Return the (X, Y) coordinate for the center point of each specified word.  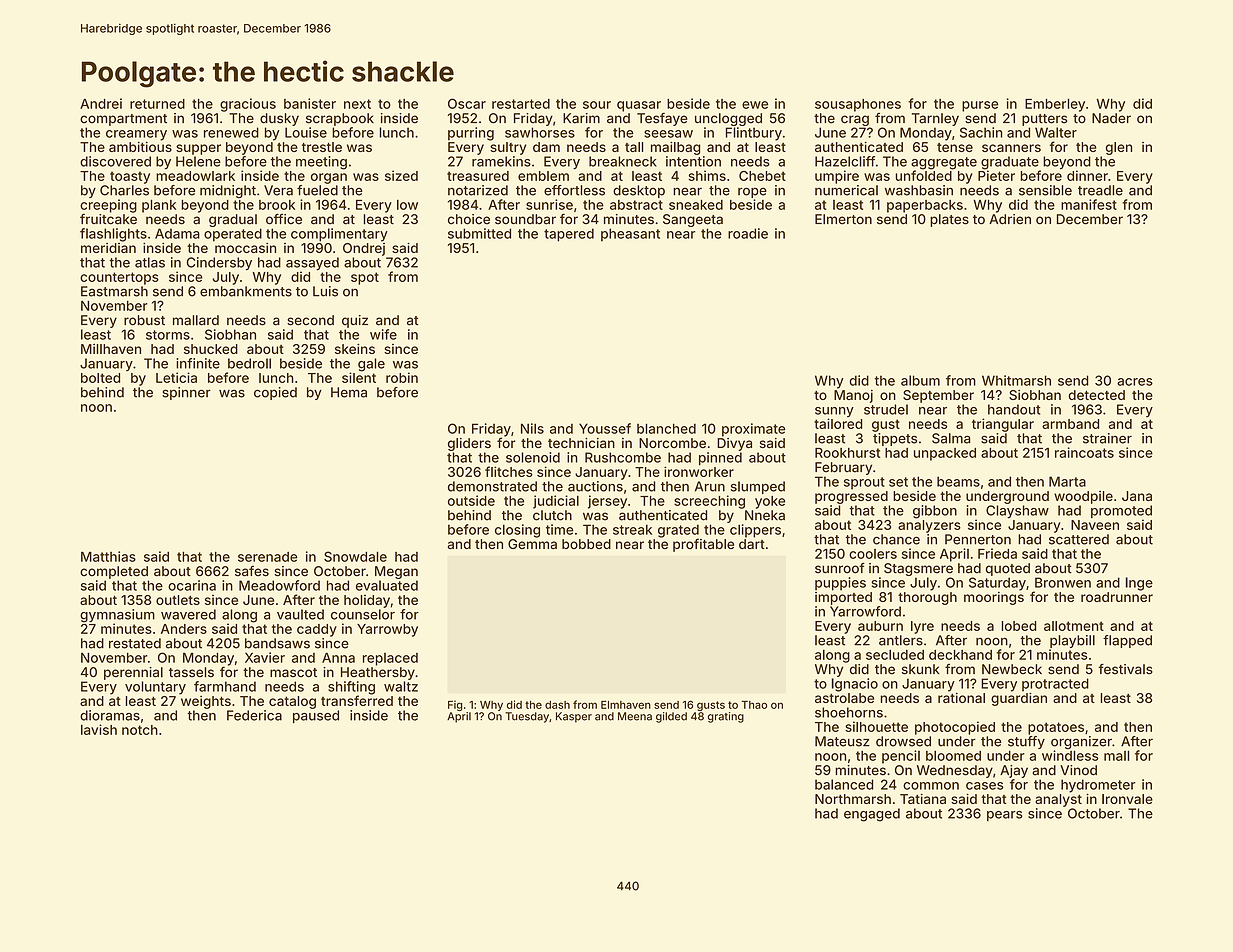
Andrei (101, 103)
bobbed (586, 544)
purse (980, 106)
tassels (191, 672)
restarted (521, 104)
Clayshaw (1017, 512)
